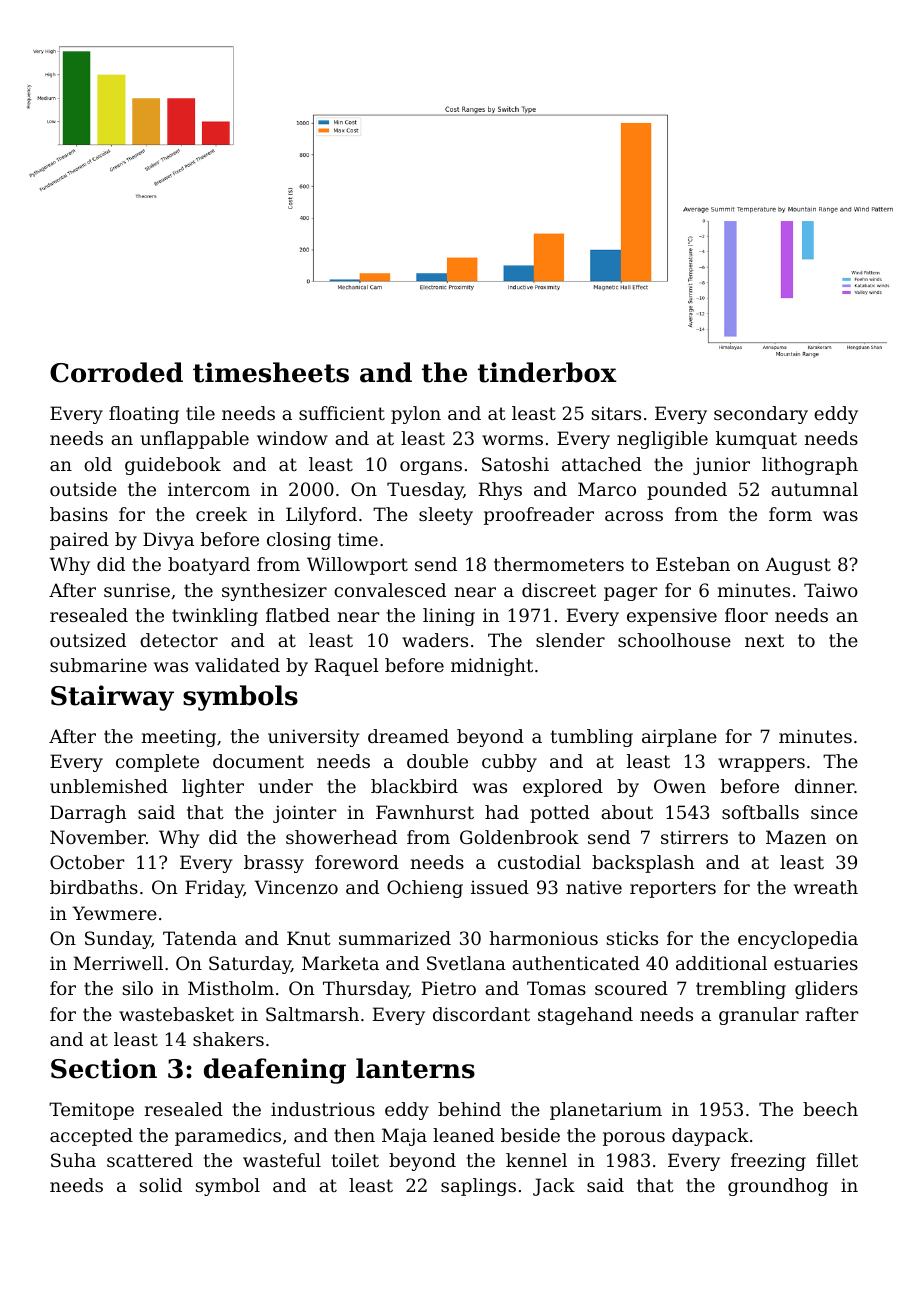 This screenshot has width=908, height=1316. I want to click on behind, so click(469, 1109).
